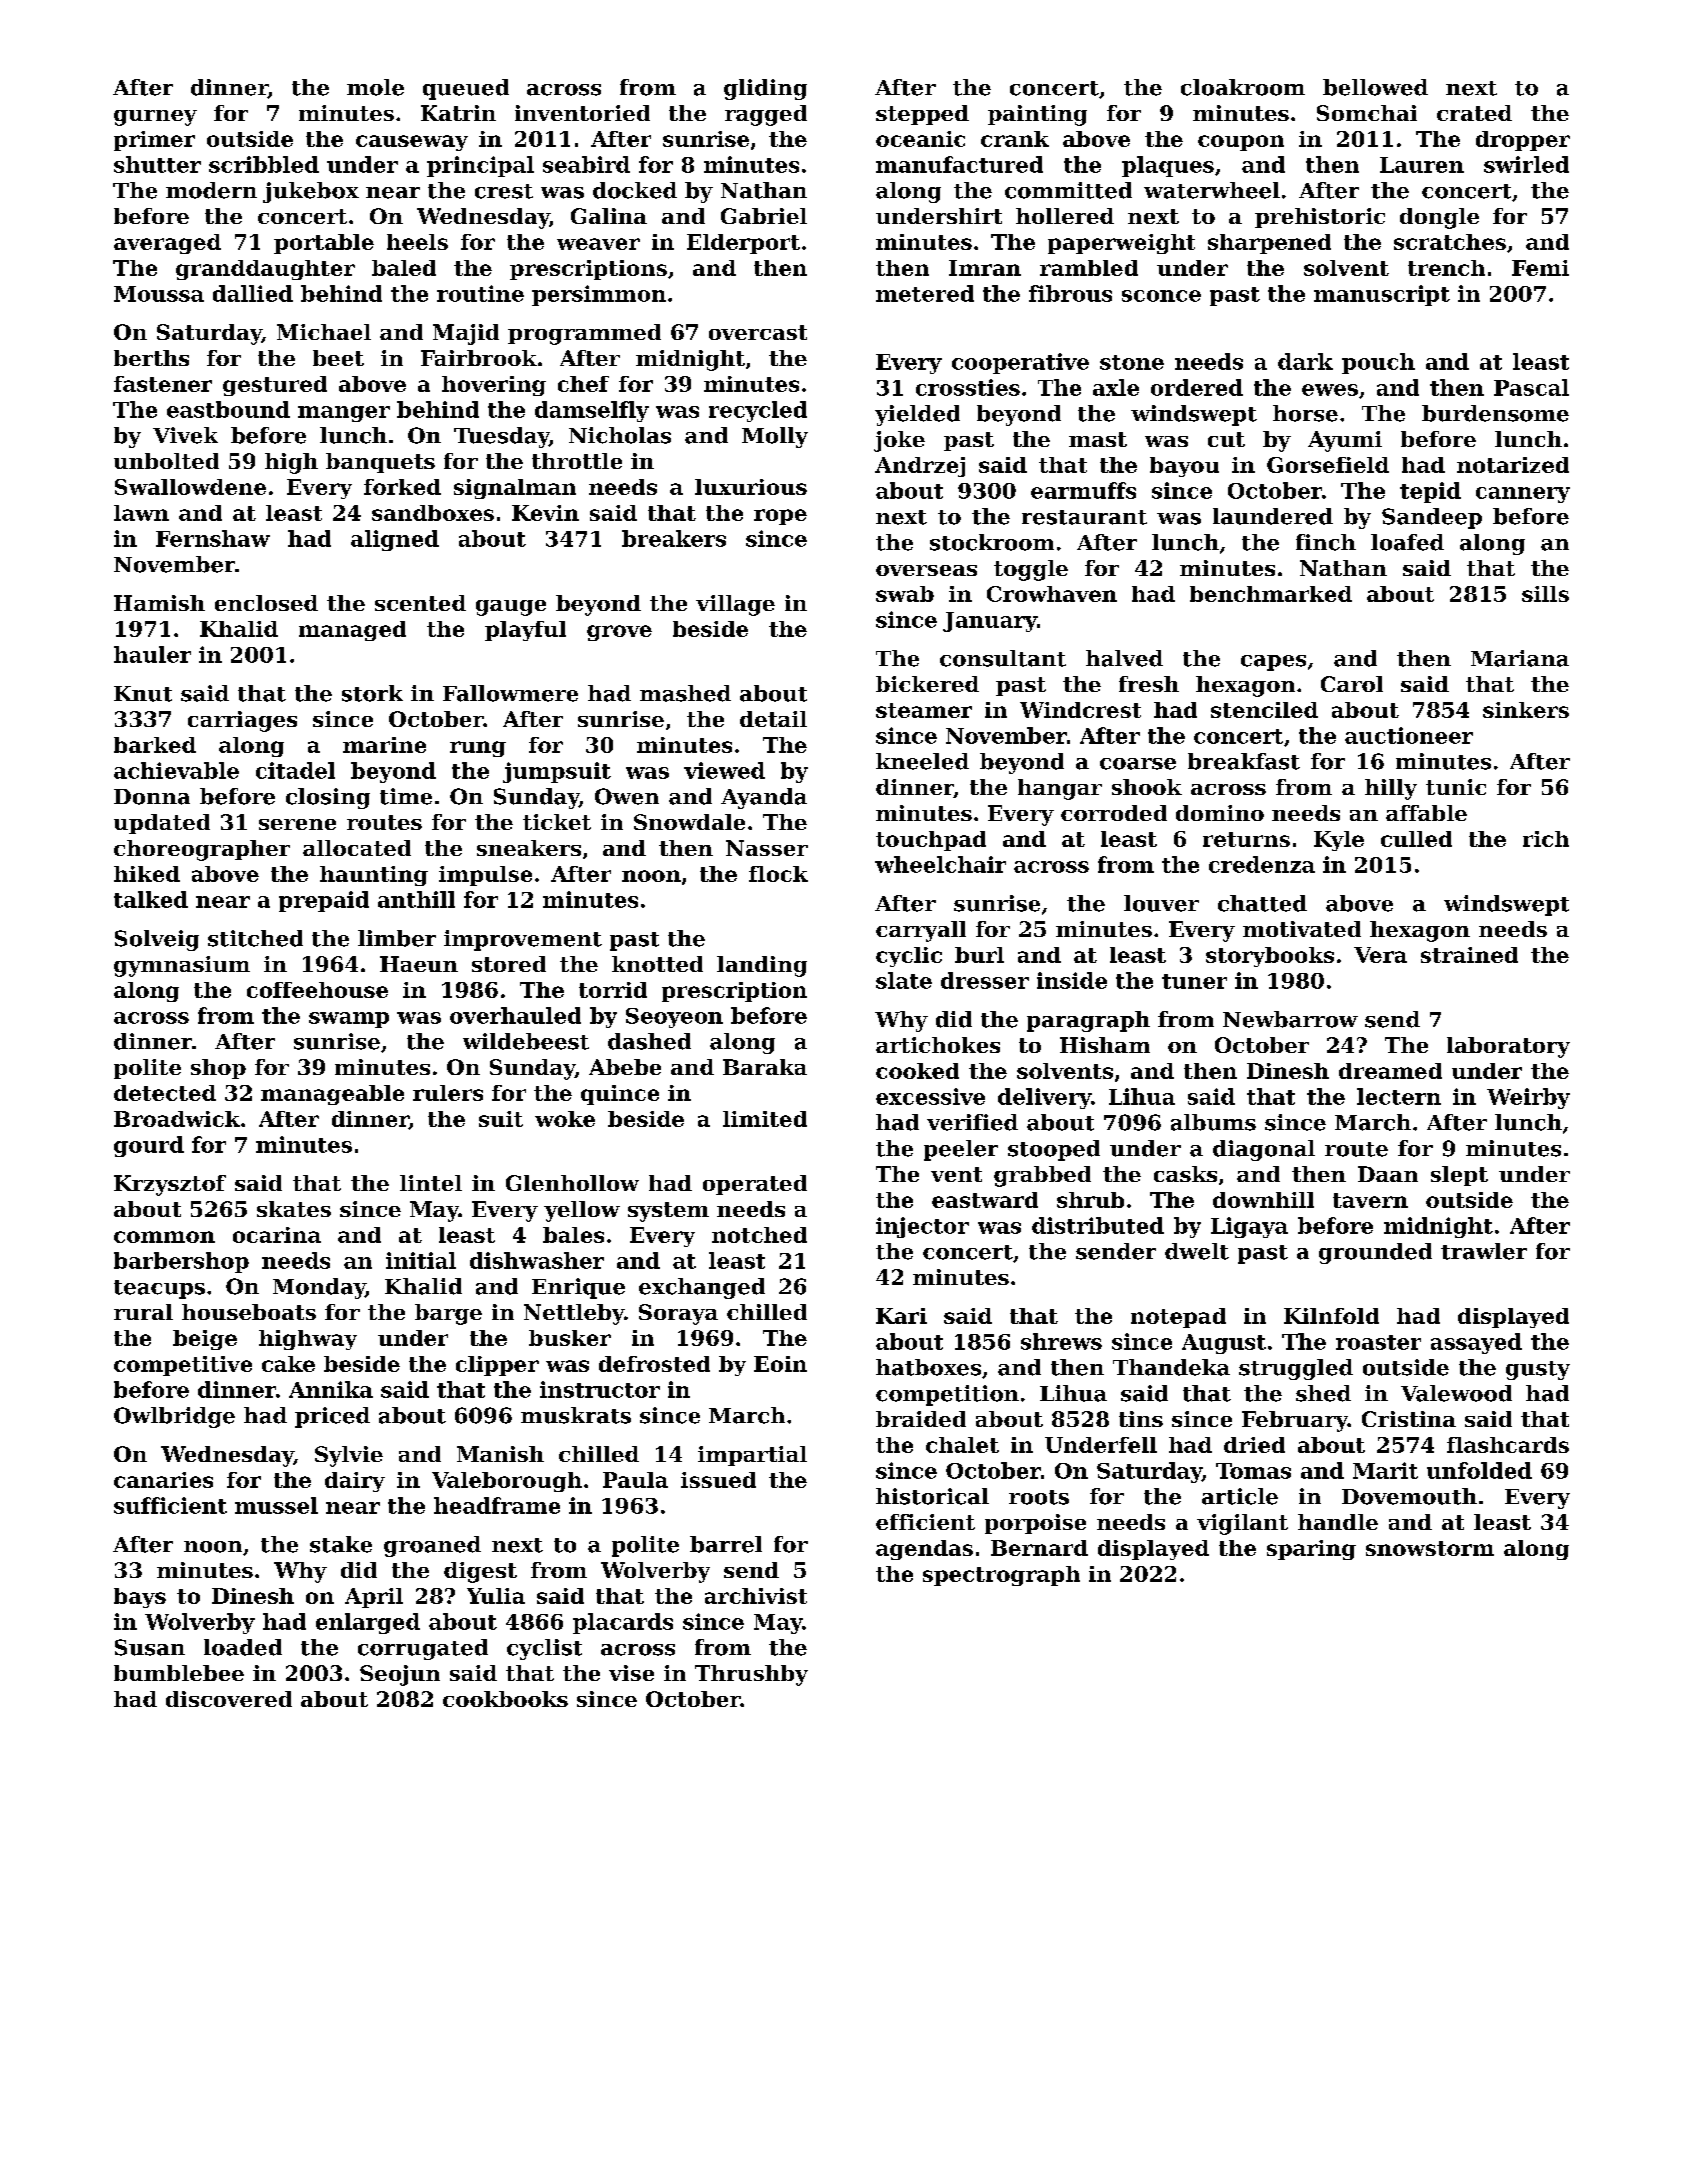 The width and height of the screenshot is (1683, 2178). Describe the element at coordinates (155, 118) in the screenshot. I see `gurney` at that location.
